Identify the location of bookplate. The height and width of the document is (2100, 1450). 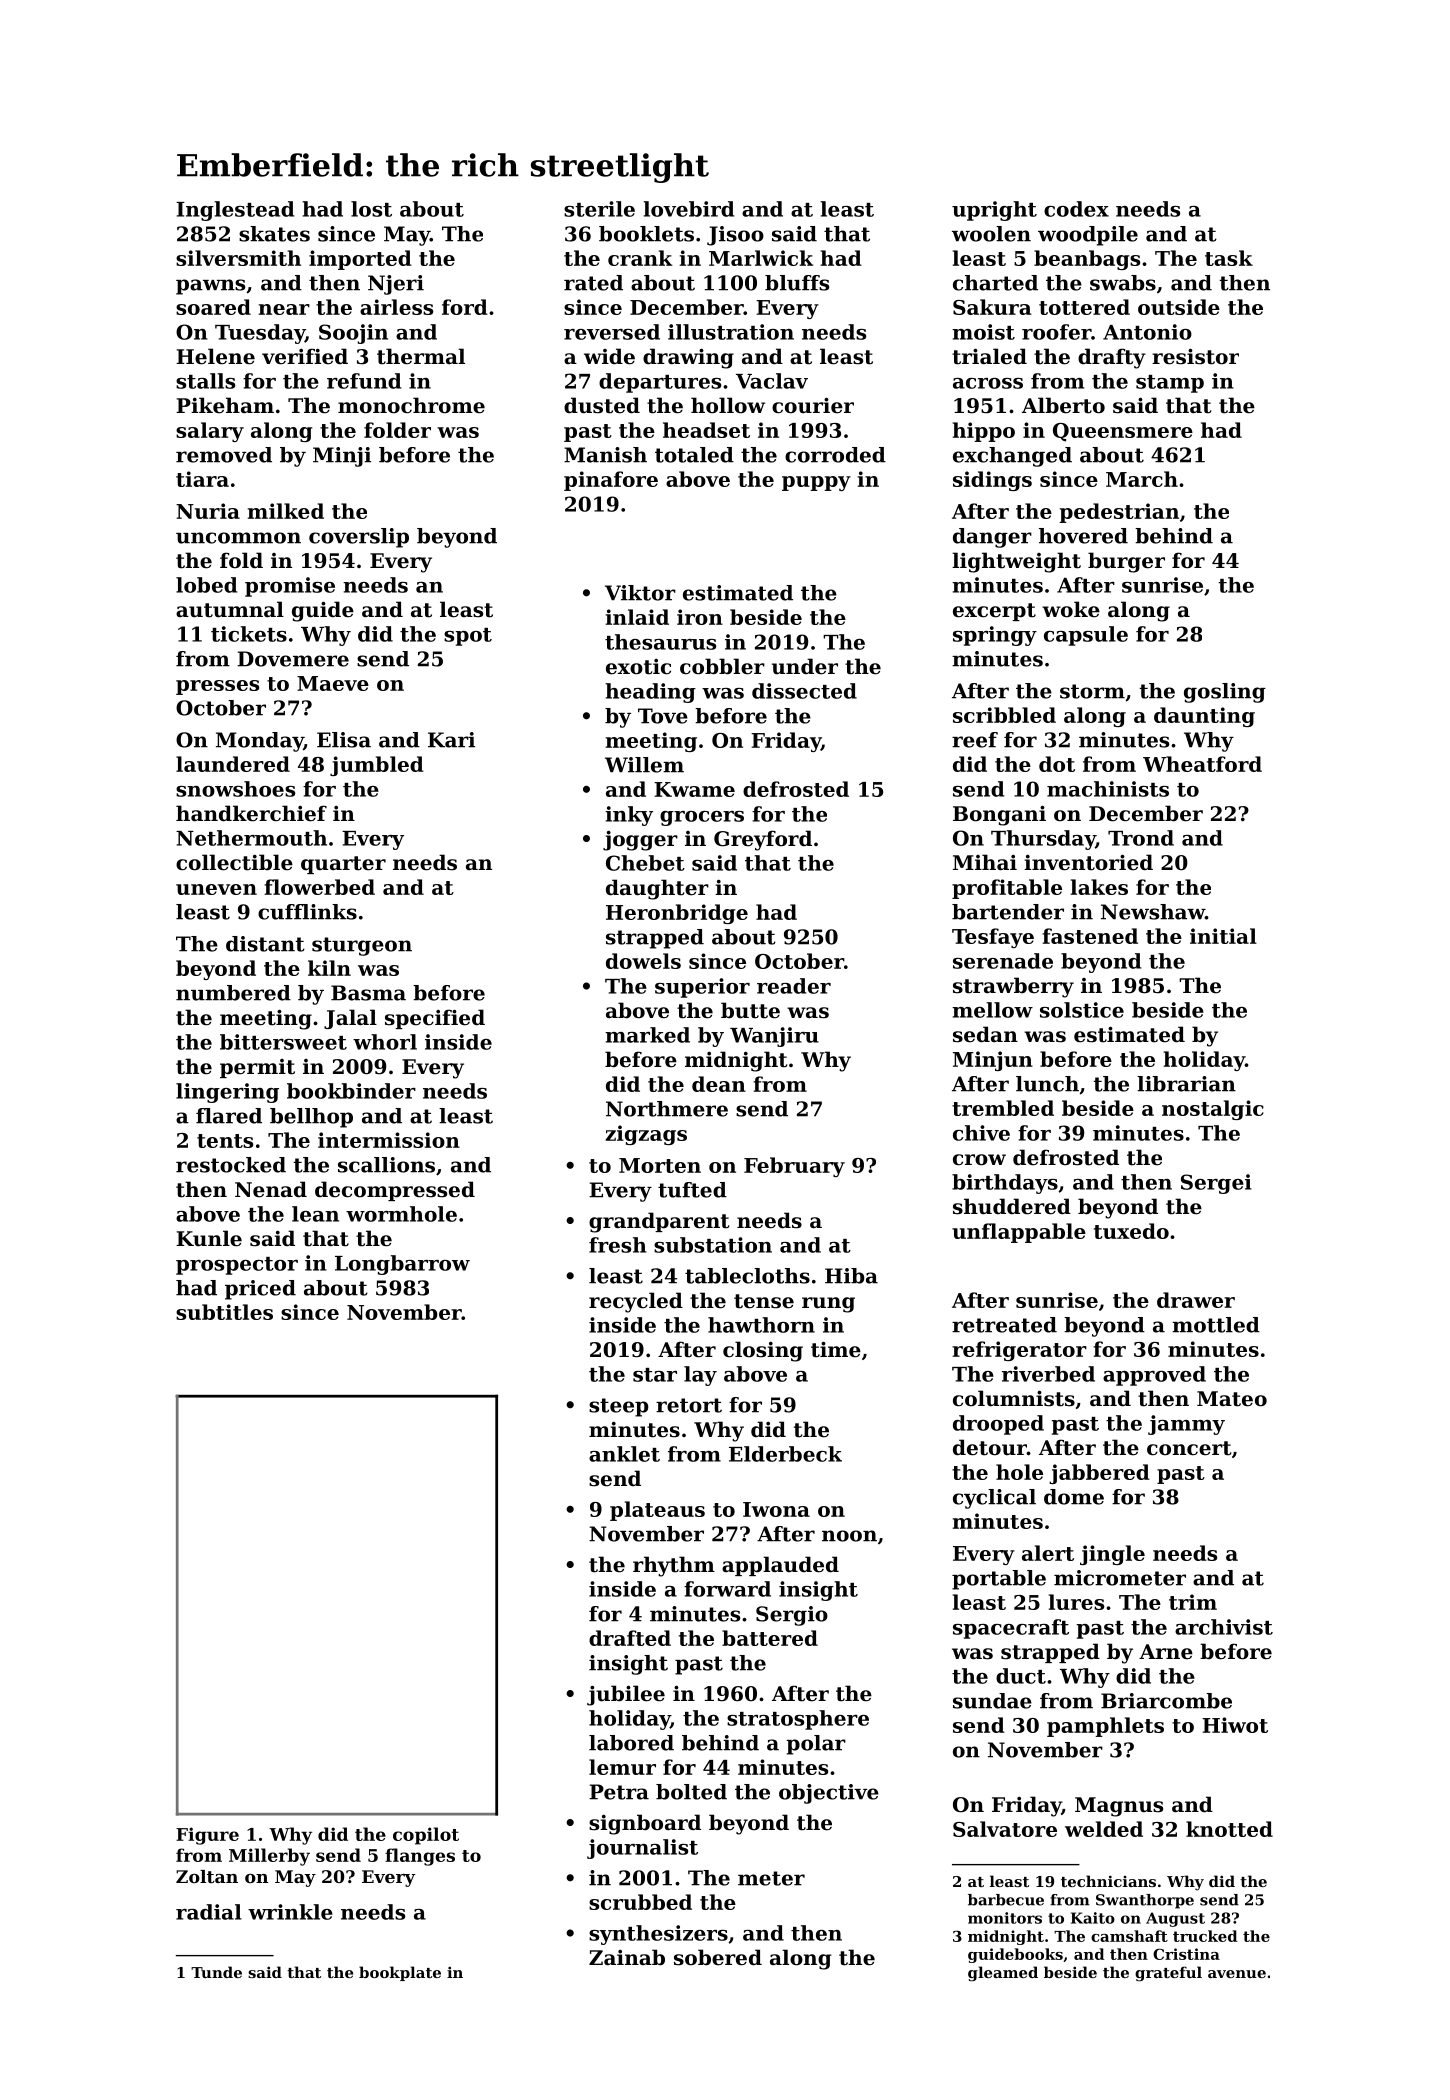
(400, 1973).
